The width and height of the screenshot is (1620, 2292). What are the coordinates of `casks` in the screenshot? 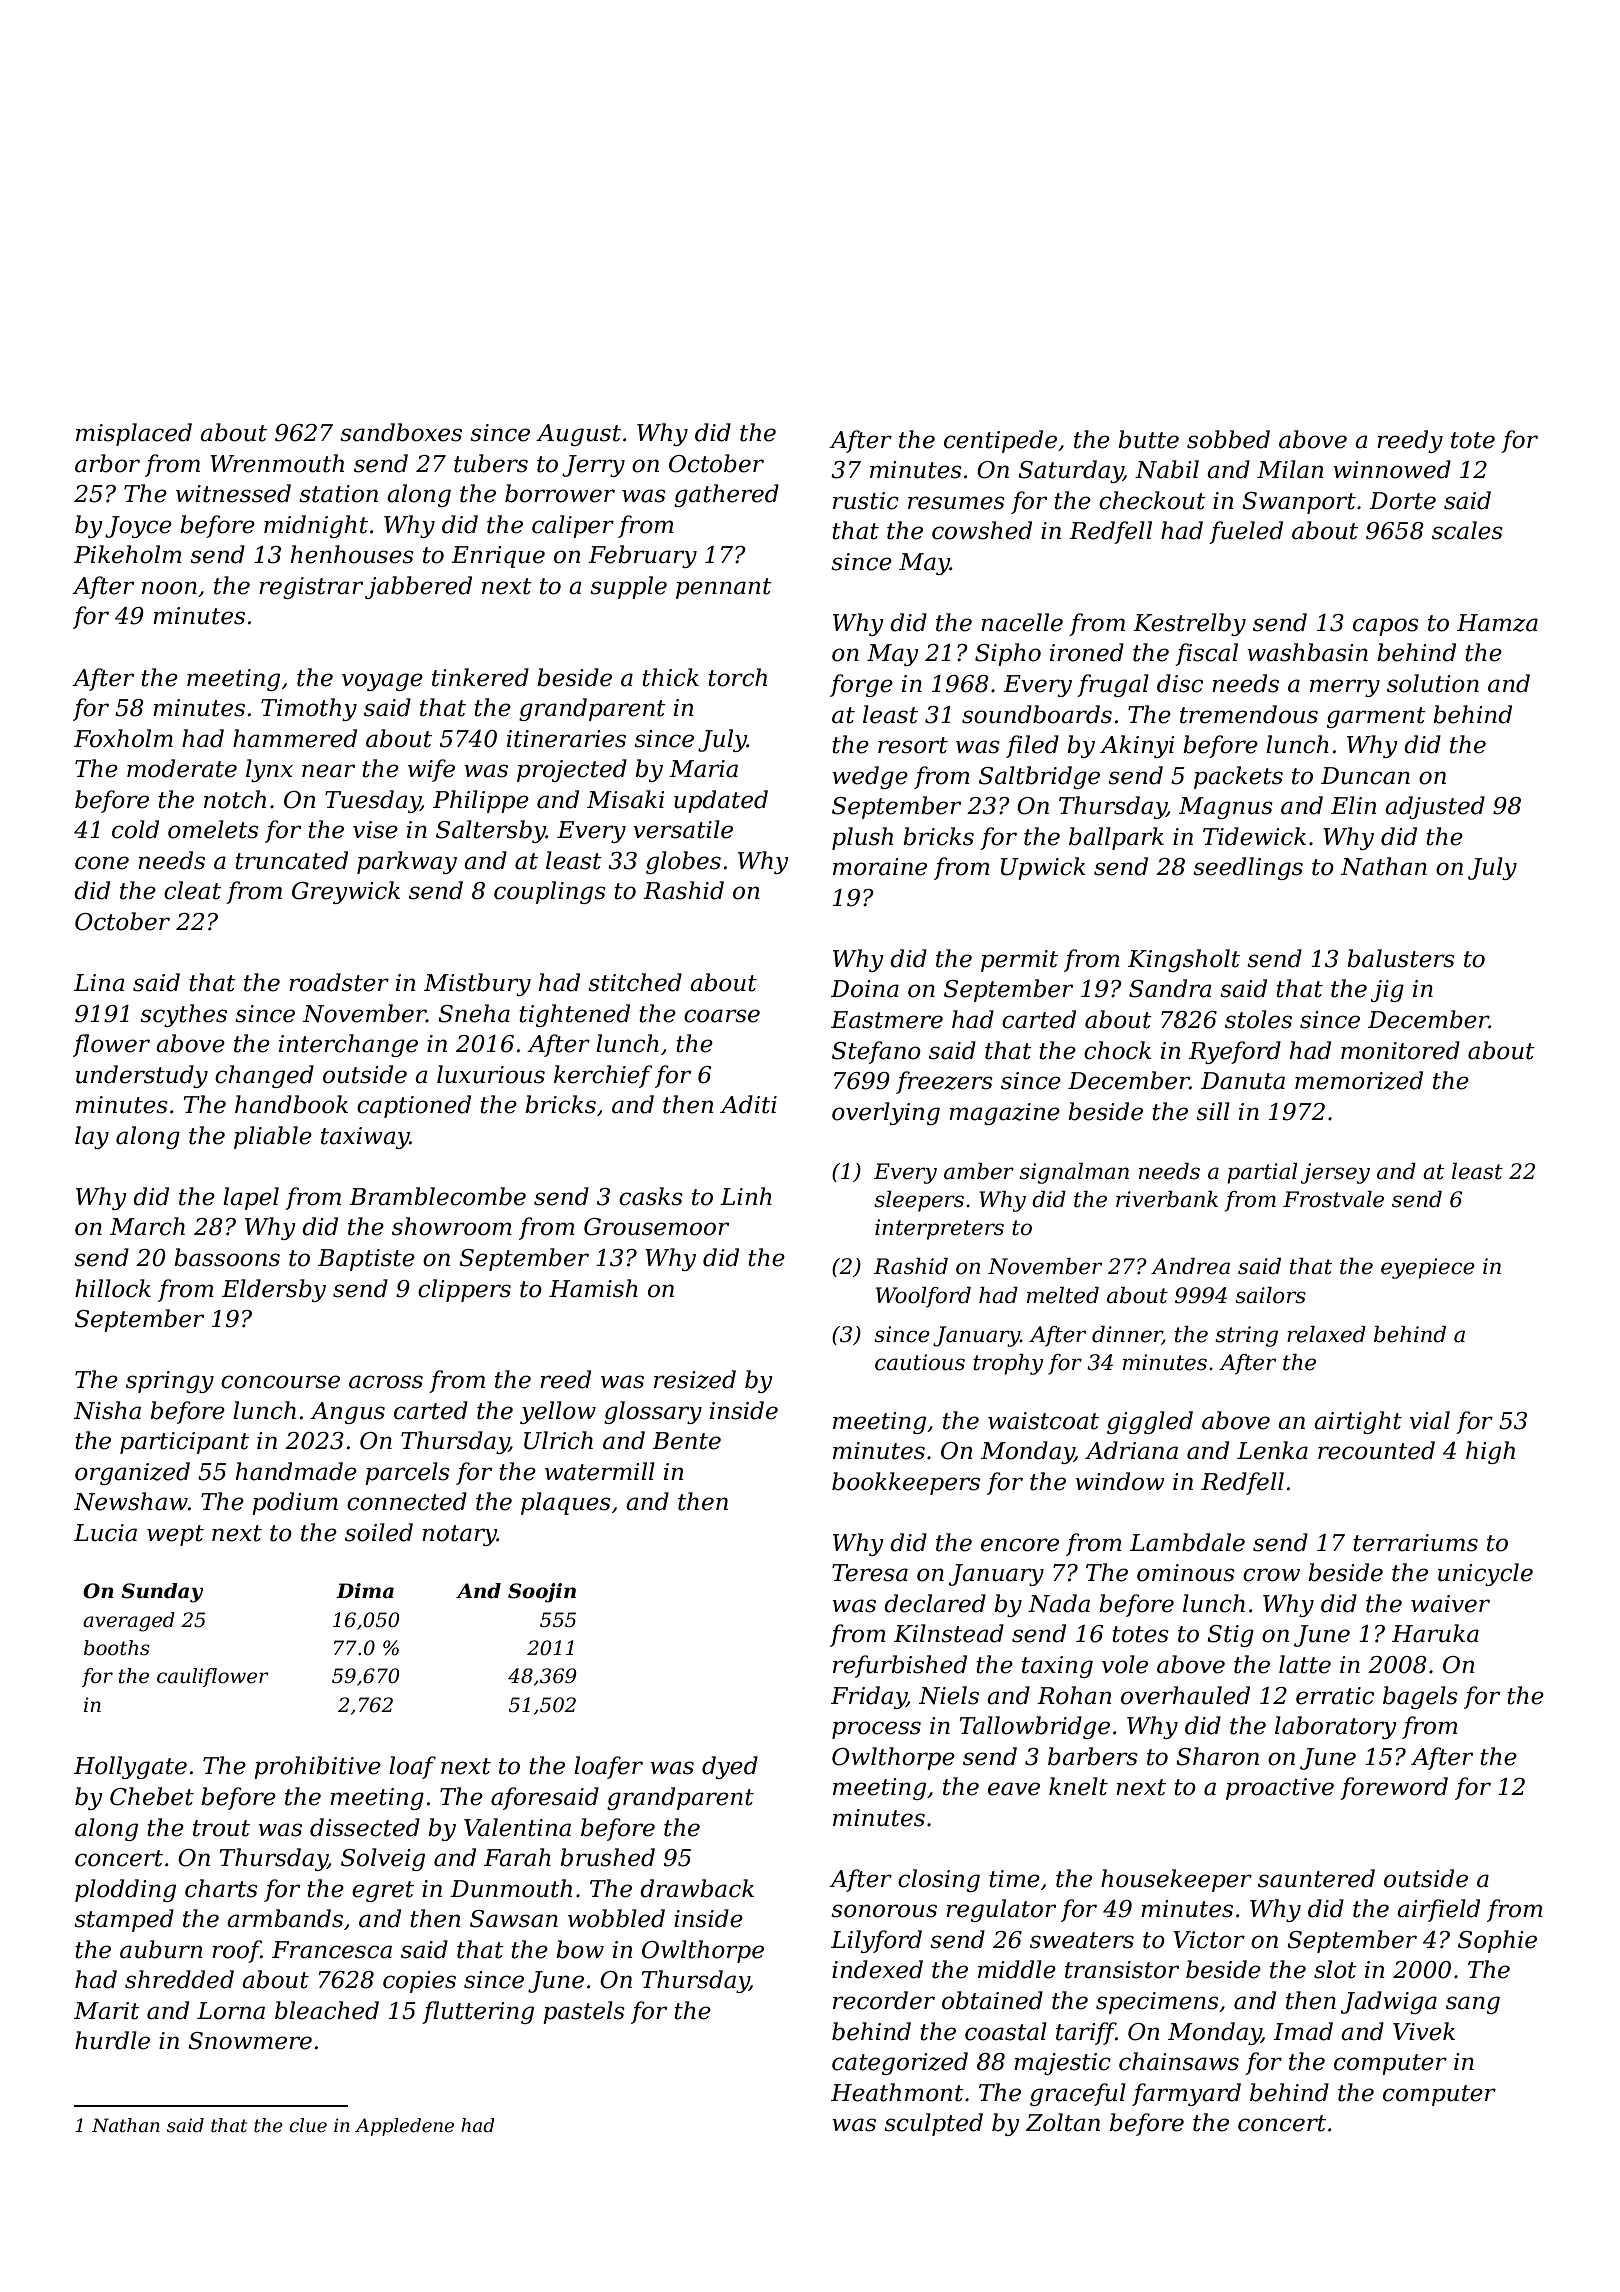 It's located at (651, 1196).
